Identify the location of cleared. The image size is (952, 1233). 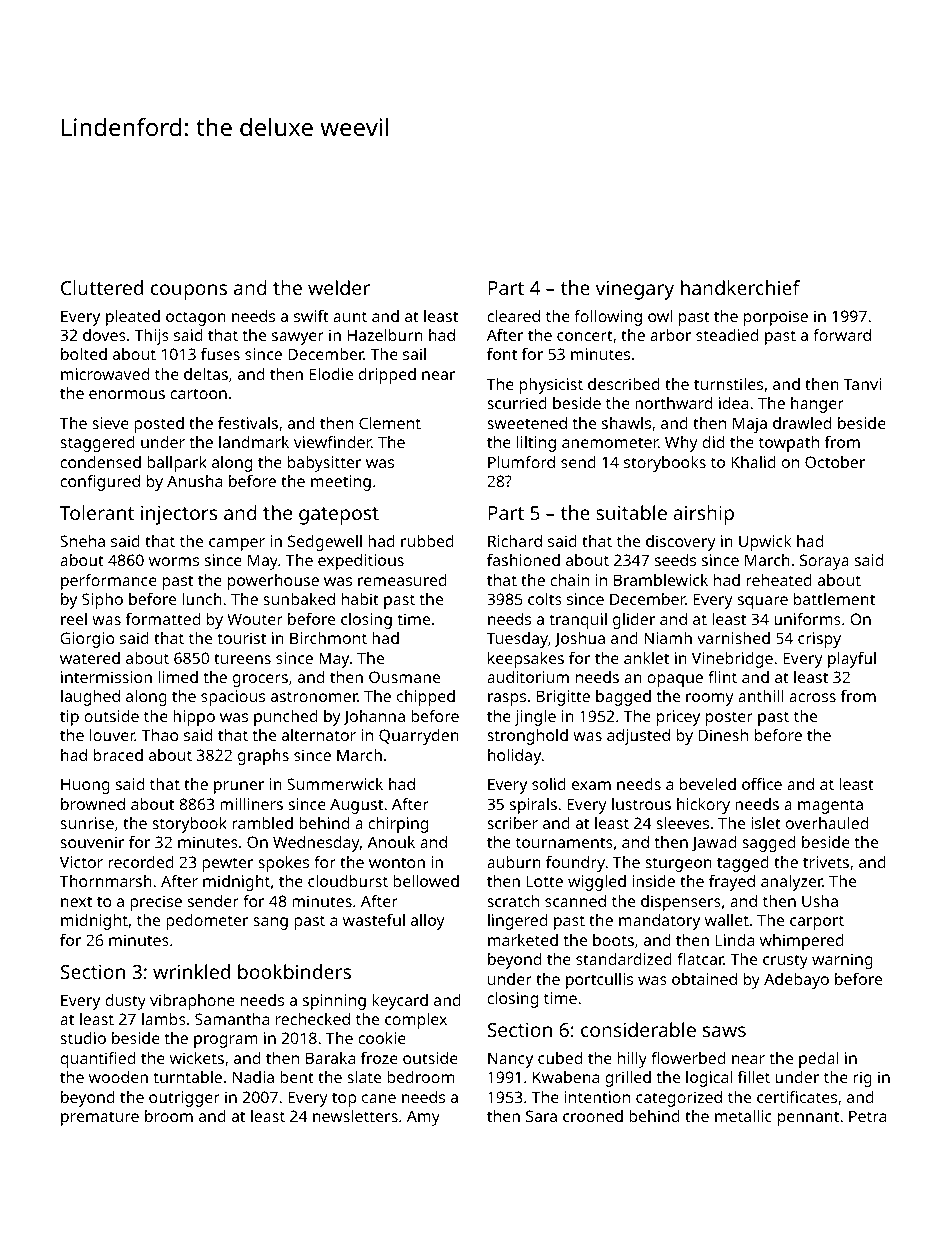
(513, 316).
